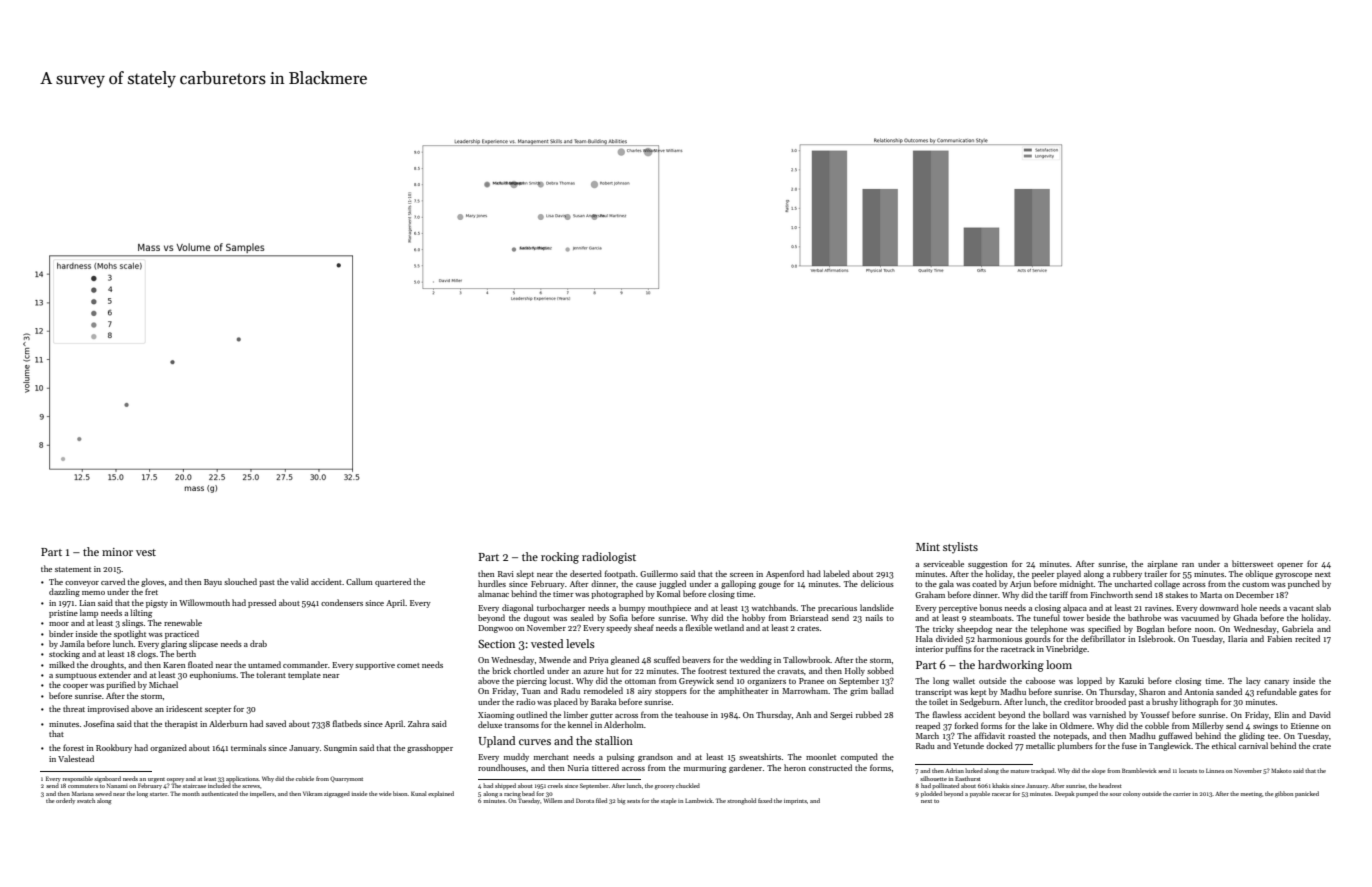  What do you see at coordinates (276, 723) in the page?
I see `saved` at bounding box center [276, 723].
